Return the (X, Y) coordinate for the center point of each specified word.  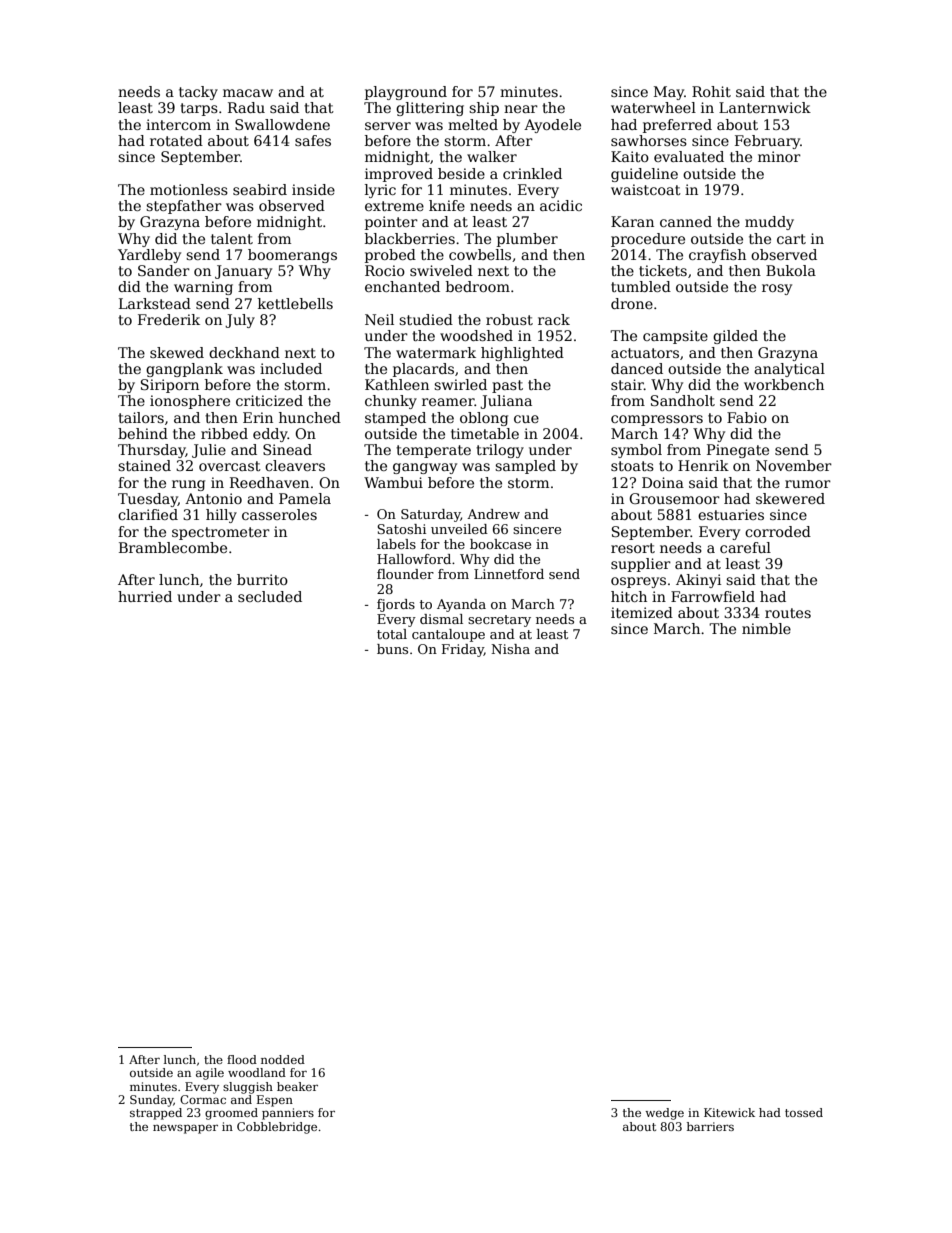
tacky (198, 93)
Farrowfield (713, 596)
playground (406, 93)
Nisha (510, 649)
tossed (804, 1112)
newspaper (185, 1129)
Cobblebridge (277, 1128)
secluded (270, 596)
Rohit (711, 91)
